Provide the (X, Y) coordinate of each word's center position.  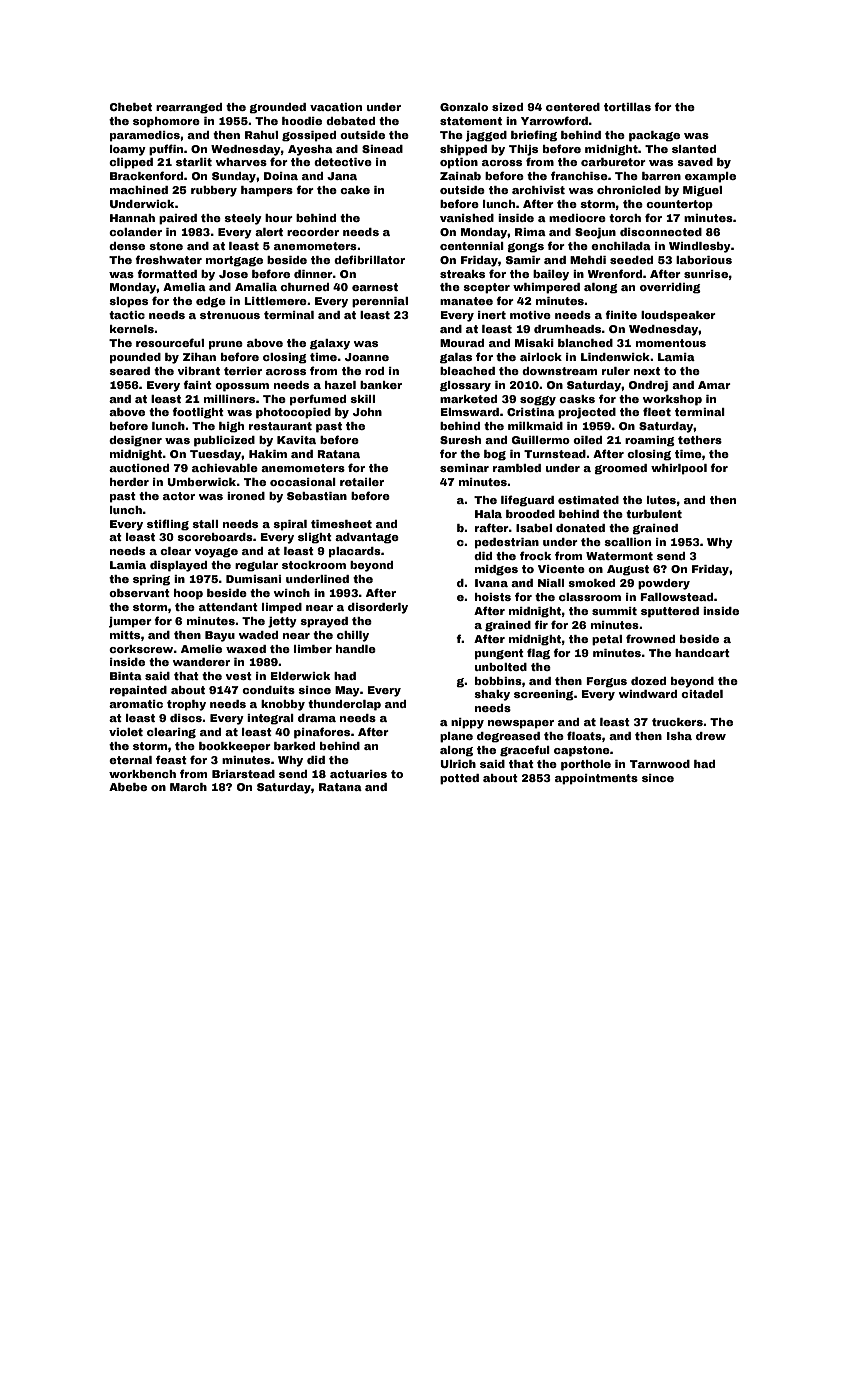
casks (577, 399)
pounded (135, 358)
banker (381, 385)
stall (205, 524)
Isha (679, 736)
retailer (362, 482)
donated (580, 528)
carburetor (613, 162)
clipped (131, 163)
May (347, 691)
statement (471, 121)
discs (186, 718)
